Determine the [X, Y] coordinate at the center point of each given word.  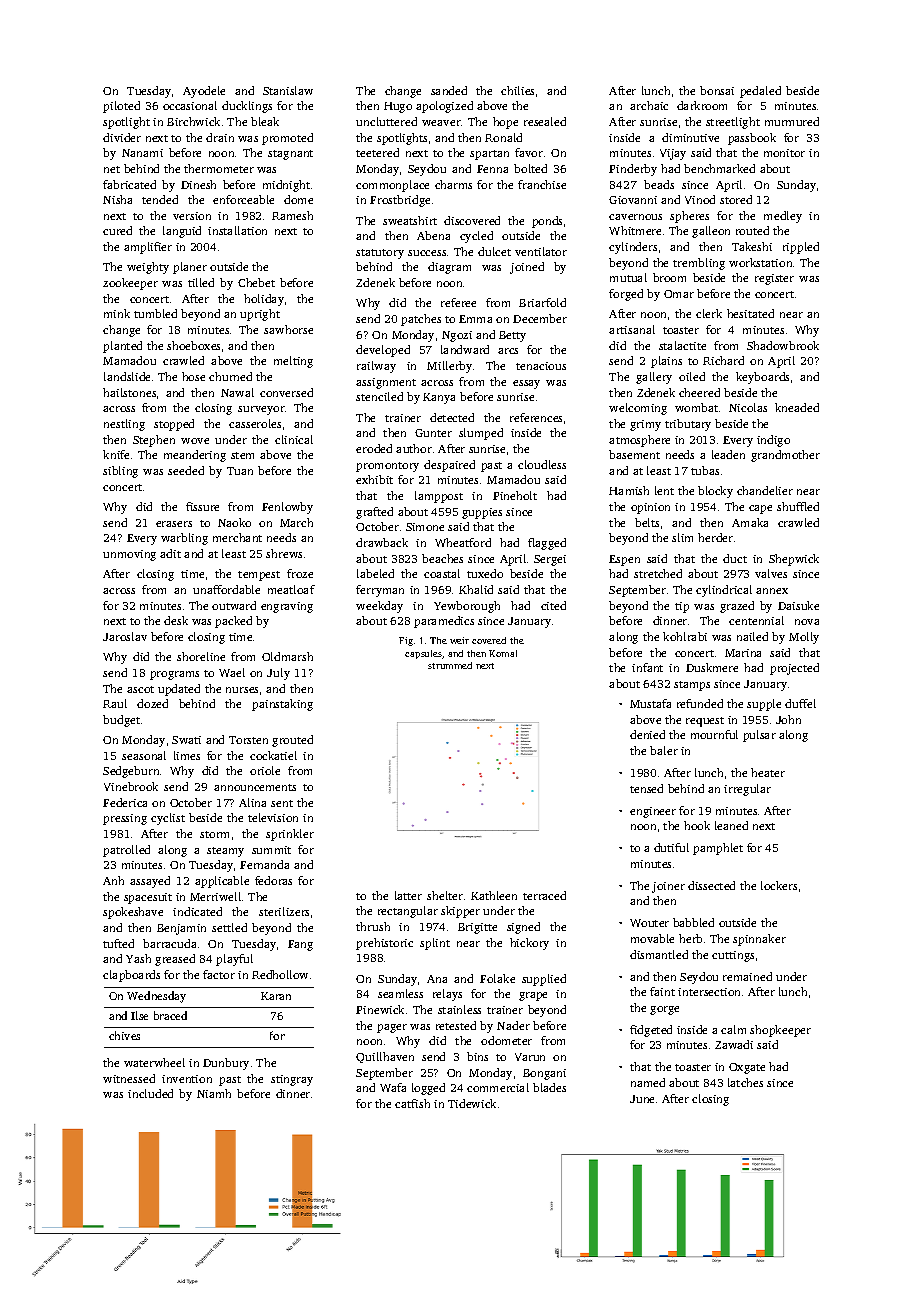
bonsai [717, 90]
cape [760, 509]
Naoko [234, 522]
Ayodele [204, 92]
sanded [449, 90]
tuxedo [485, 573]
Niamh [214, 1093]
